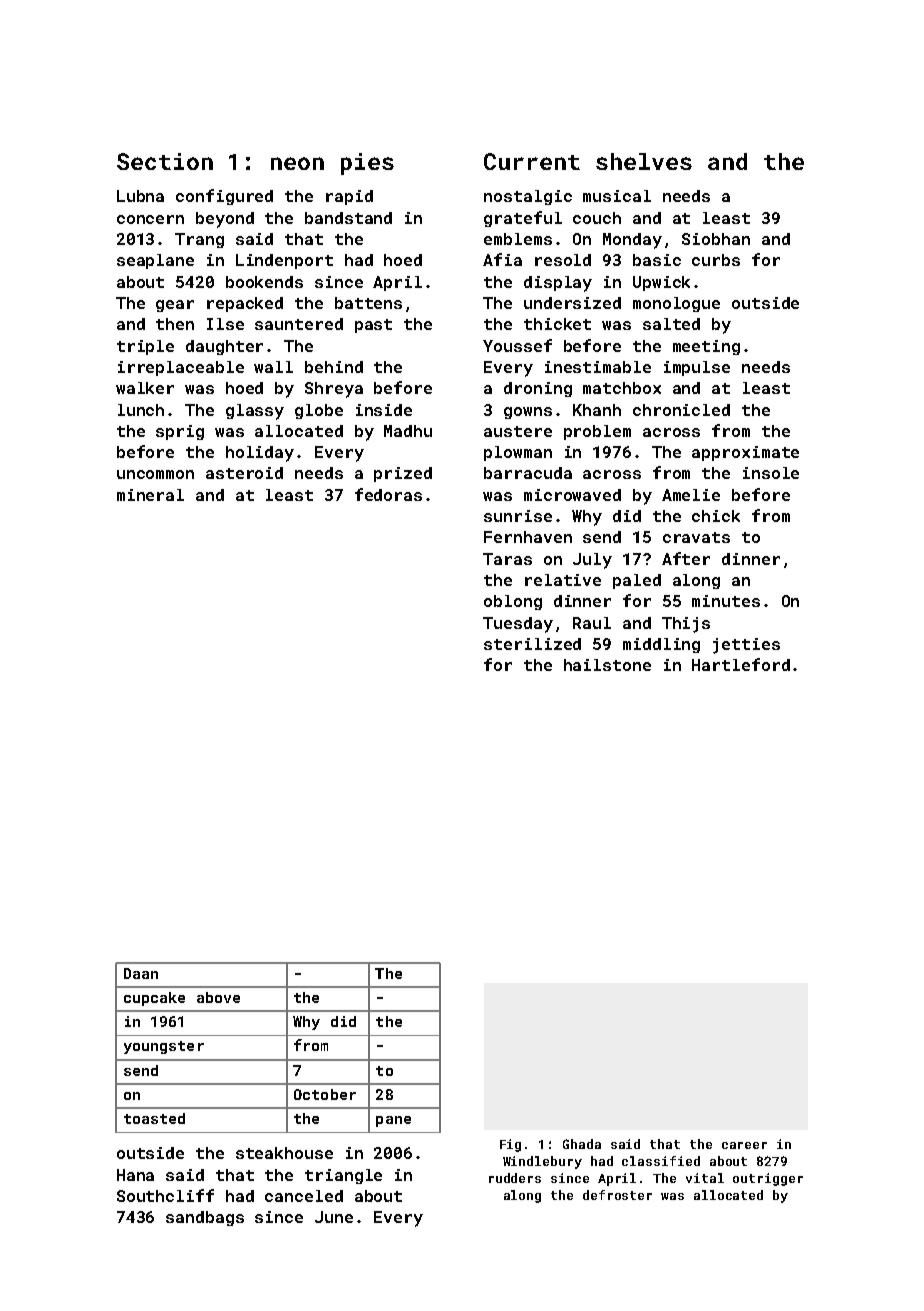  Describe the element at coordinates (582, 1144) in the image. I see `Ghada` at that location.
